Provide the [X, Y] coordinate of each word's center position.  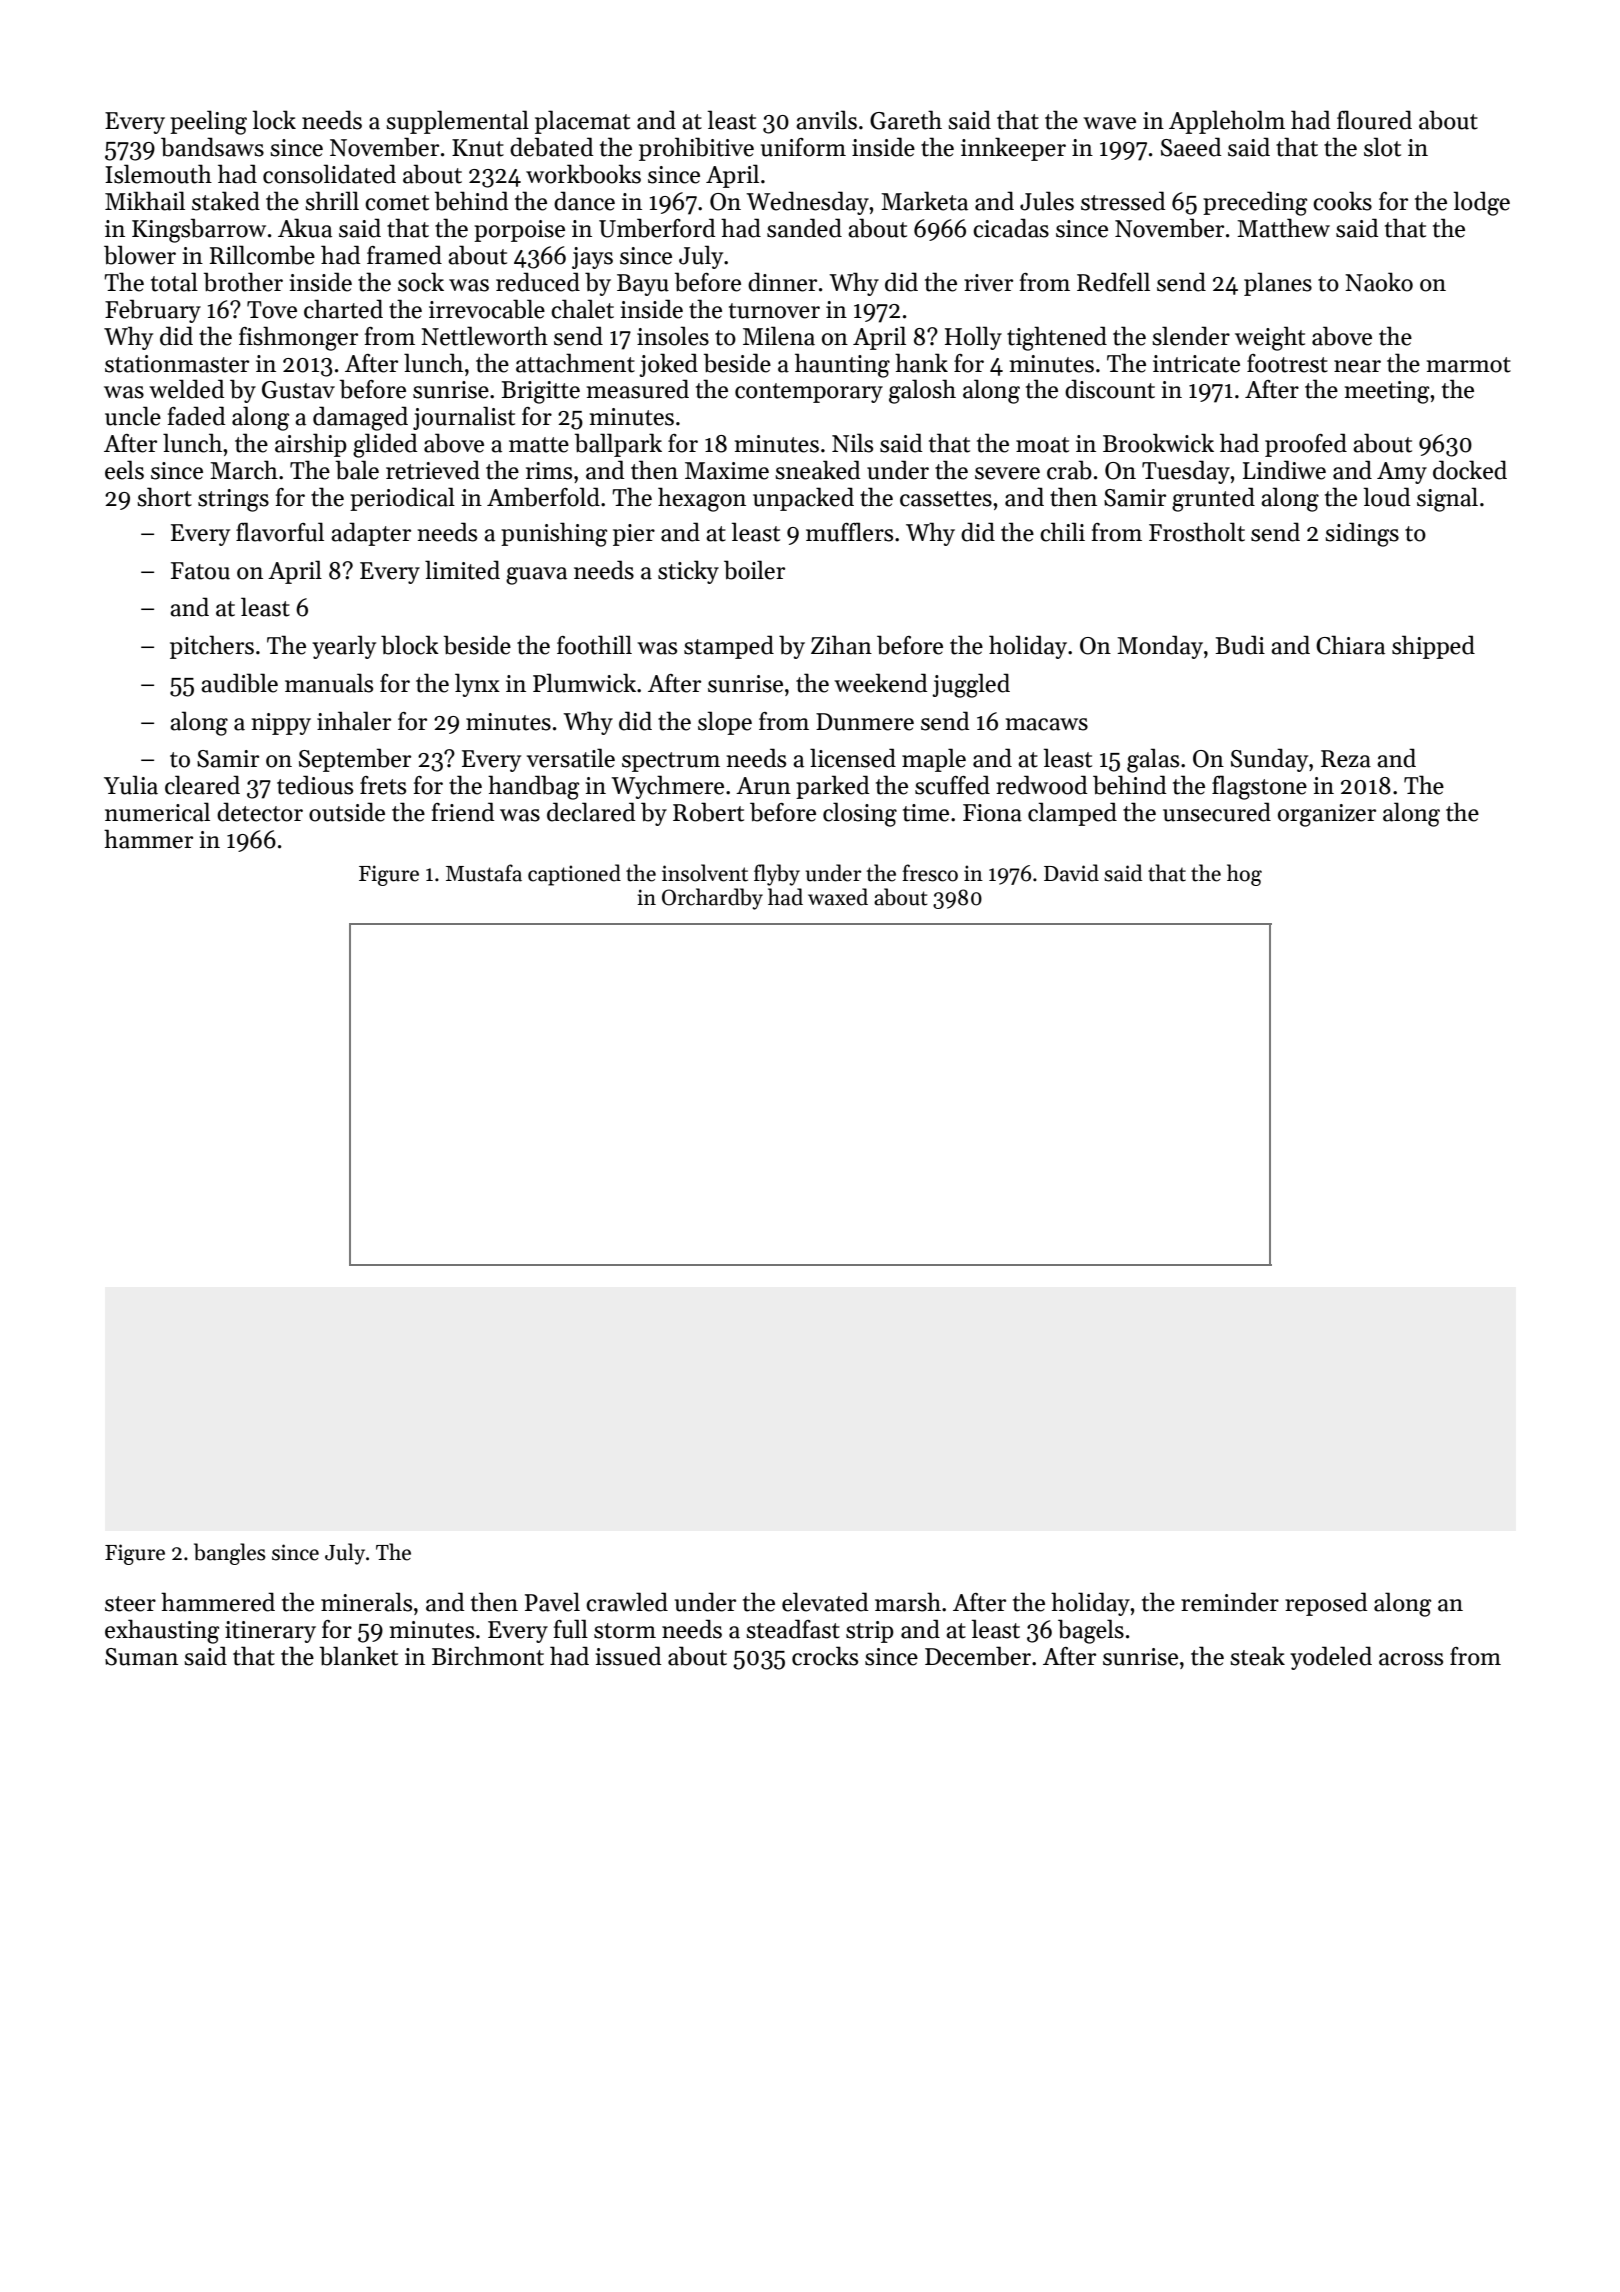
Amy [1402, 473]
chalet [582, 309]
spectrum [671, 762]
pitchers [212, 647]
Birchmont [488, 1656]
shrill [332, 201]
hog [1244, 875]
